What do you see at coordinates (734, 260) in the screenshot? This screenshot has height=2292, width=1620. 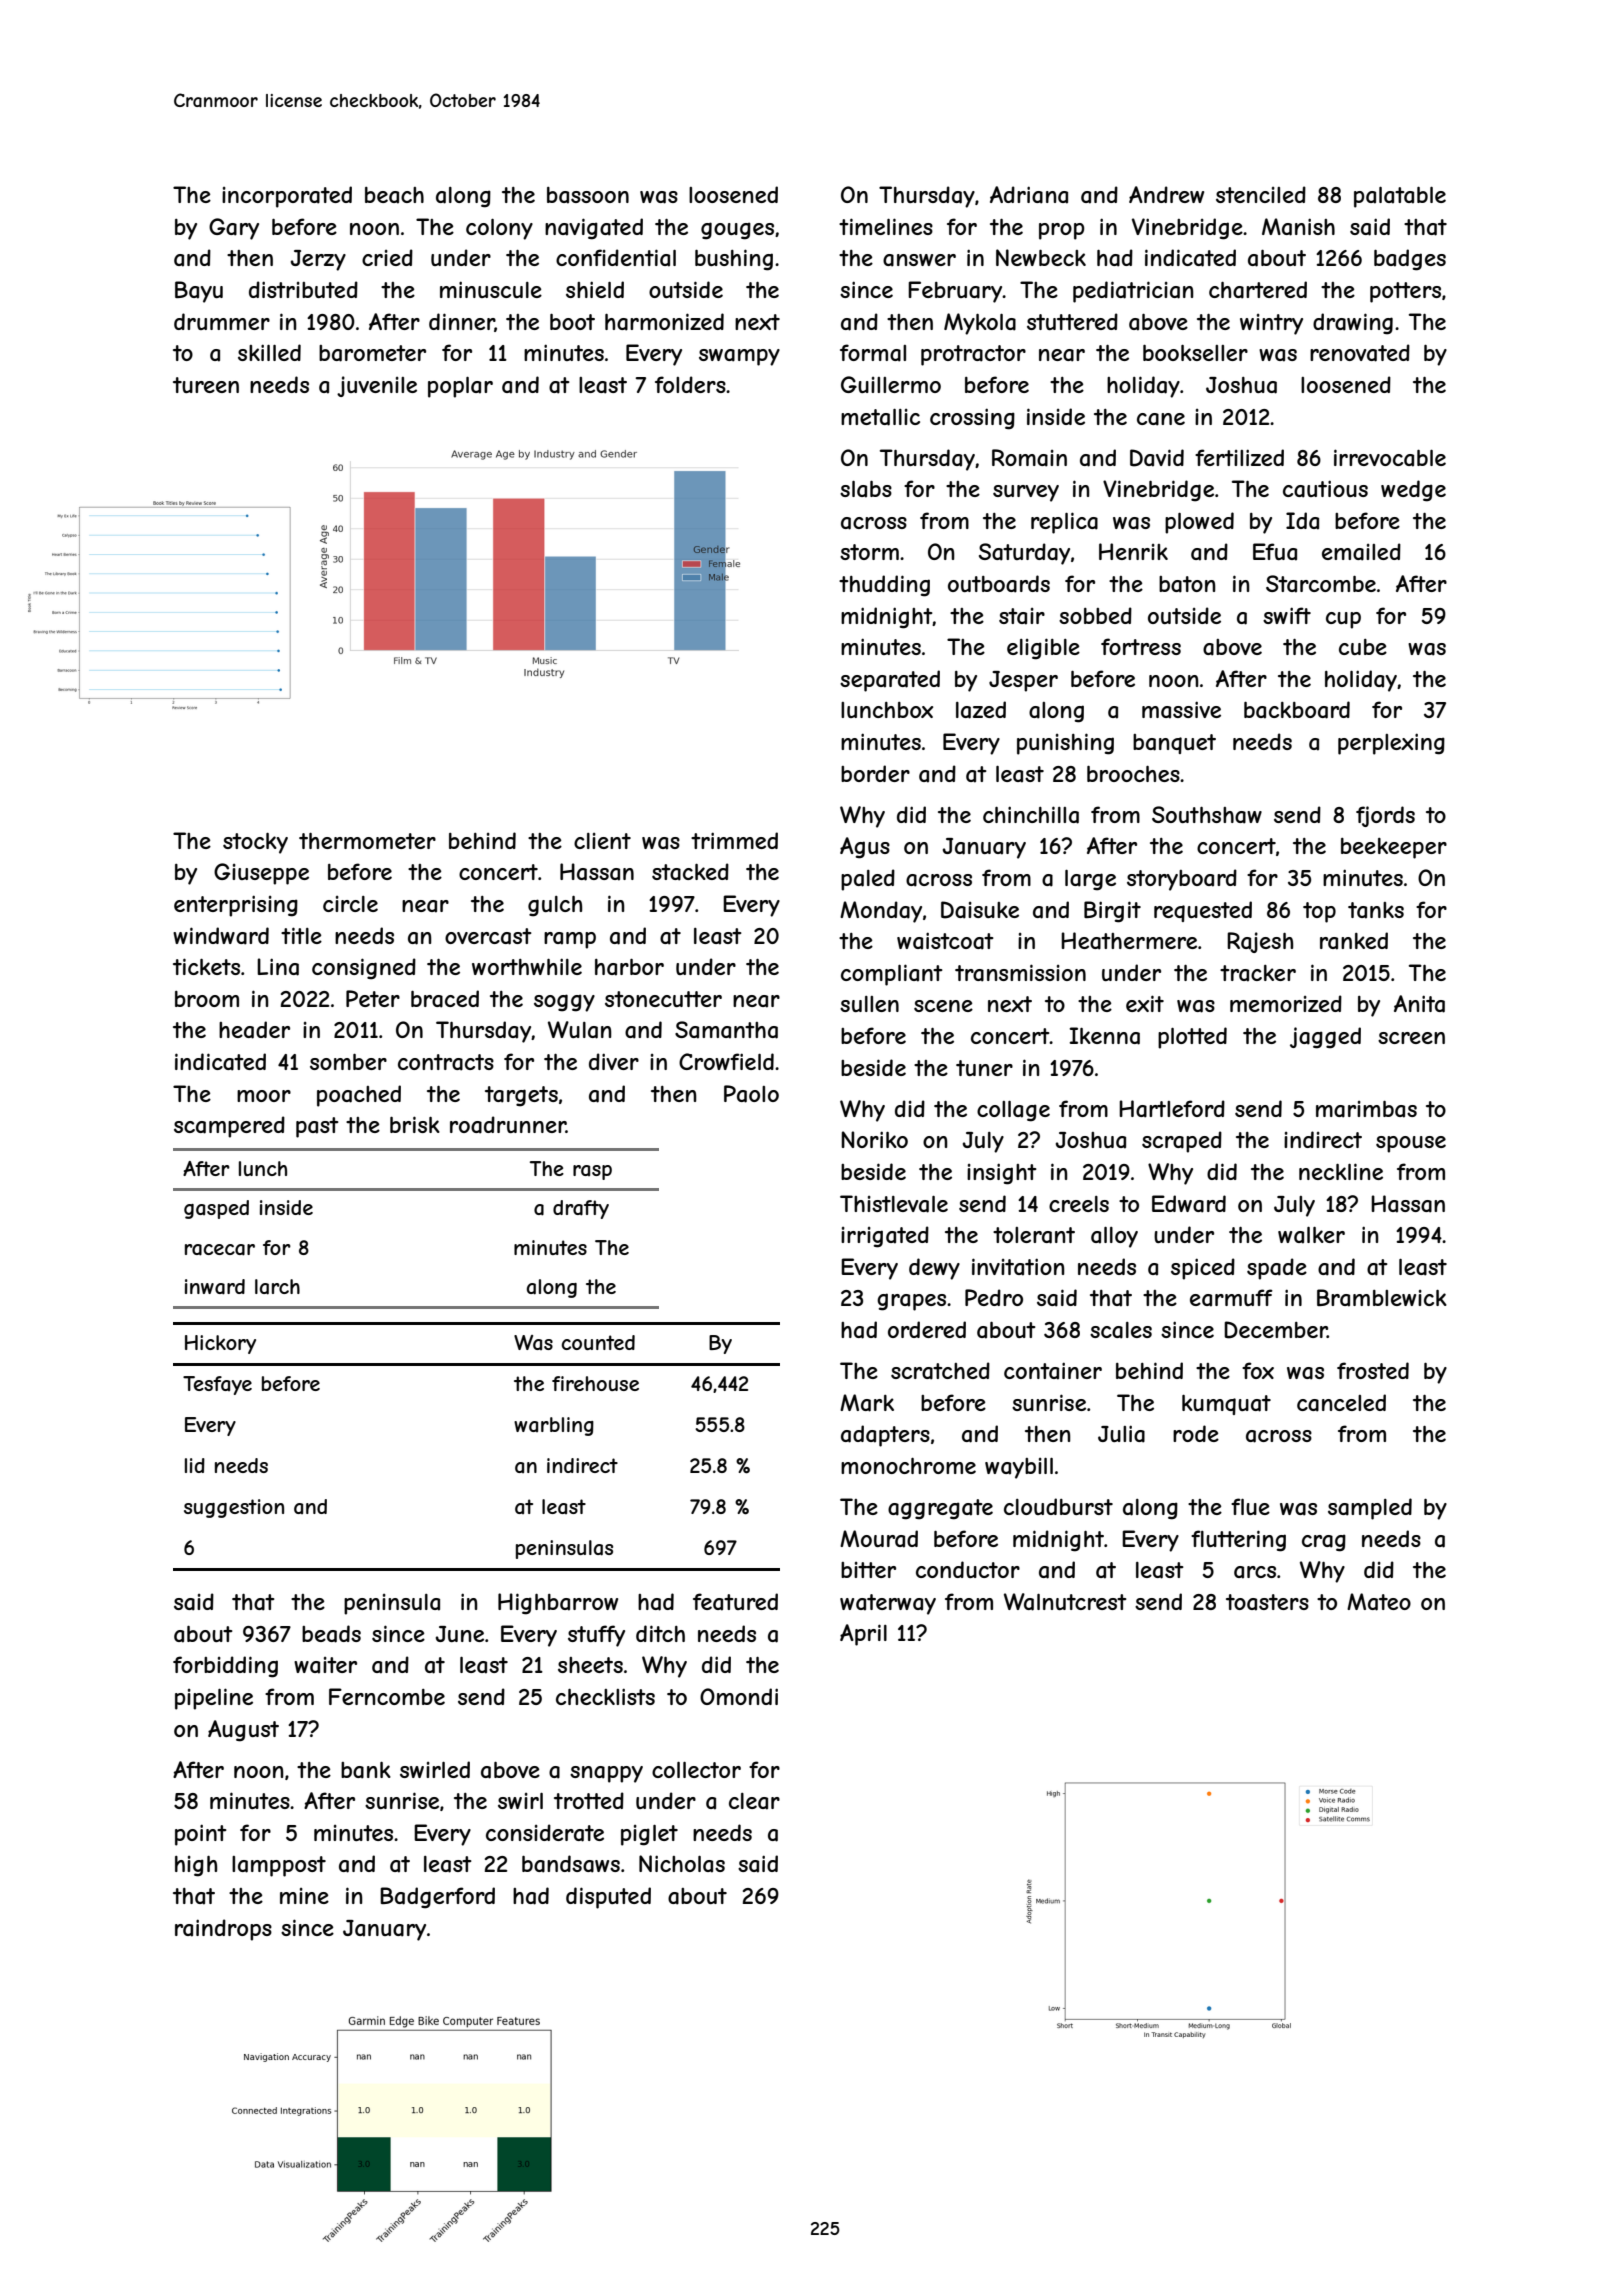 I see `bushing` at bounding box center [734, 260].
